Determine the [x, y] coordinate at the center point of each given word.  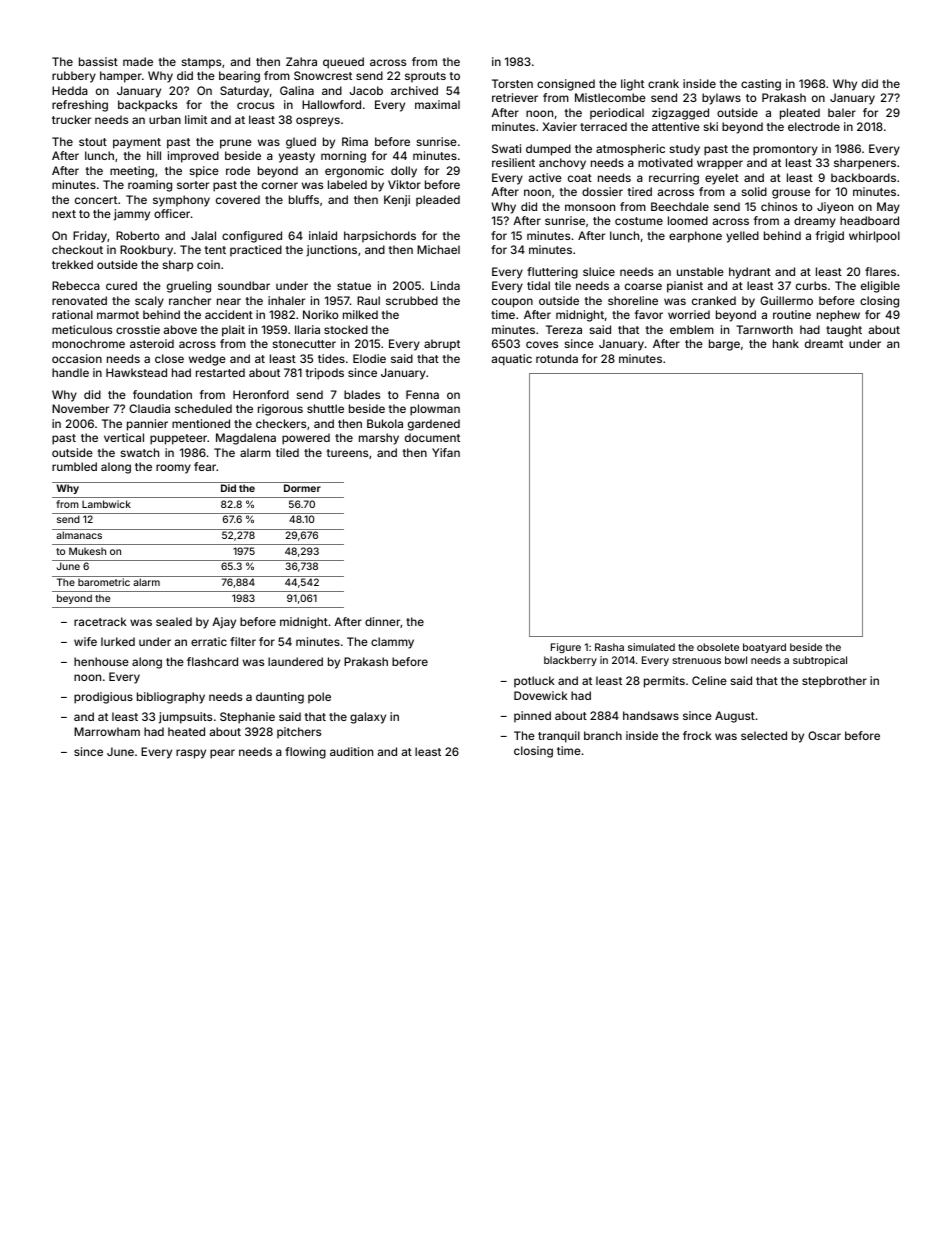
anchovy [562, 164]
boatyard [764, 648]
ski [711, 126]
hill [154, 155]
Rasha [609, 647]
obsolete [718, 647]
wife [85, 641]
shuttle [325, 408]
